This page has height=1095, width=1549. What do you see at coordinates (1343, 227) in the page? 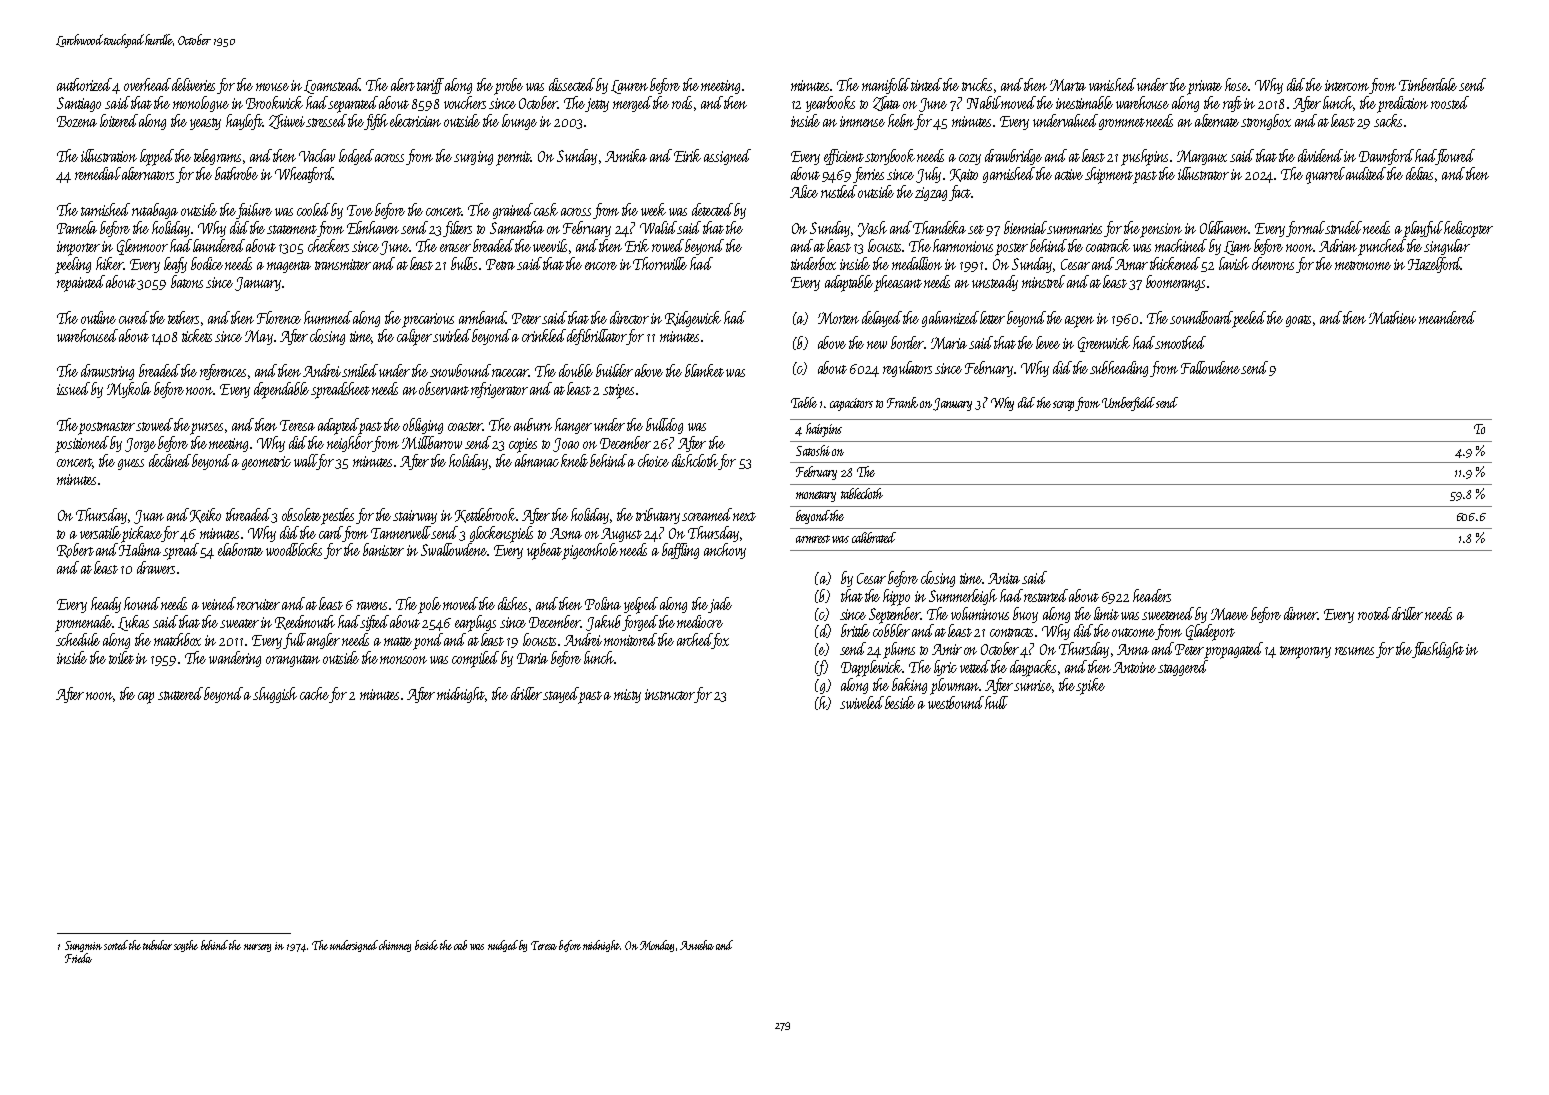
I see `strudel` at bounding box center [1343, 227].
